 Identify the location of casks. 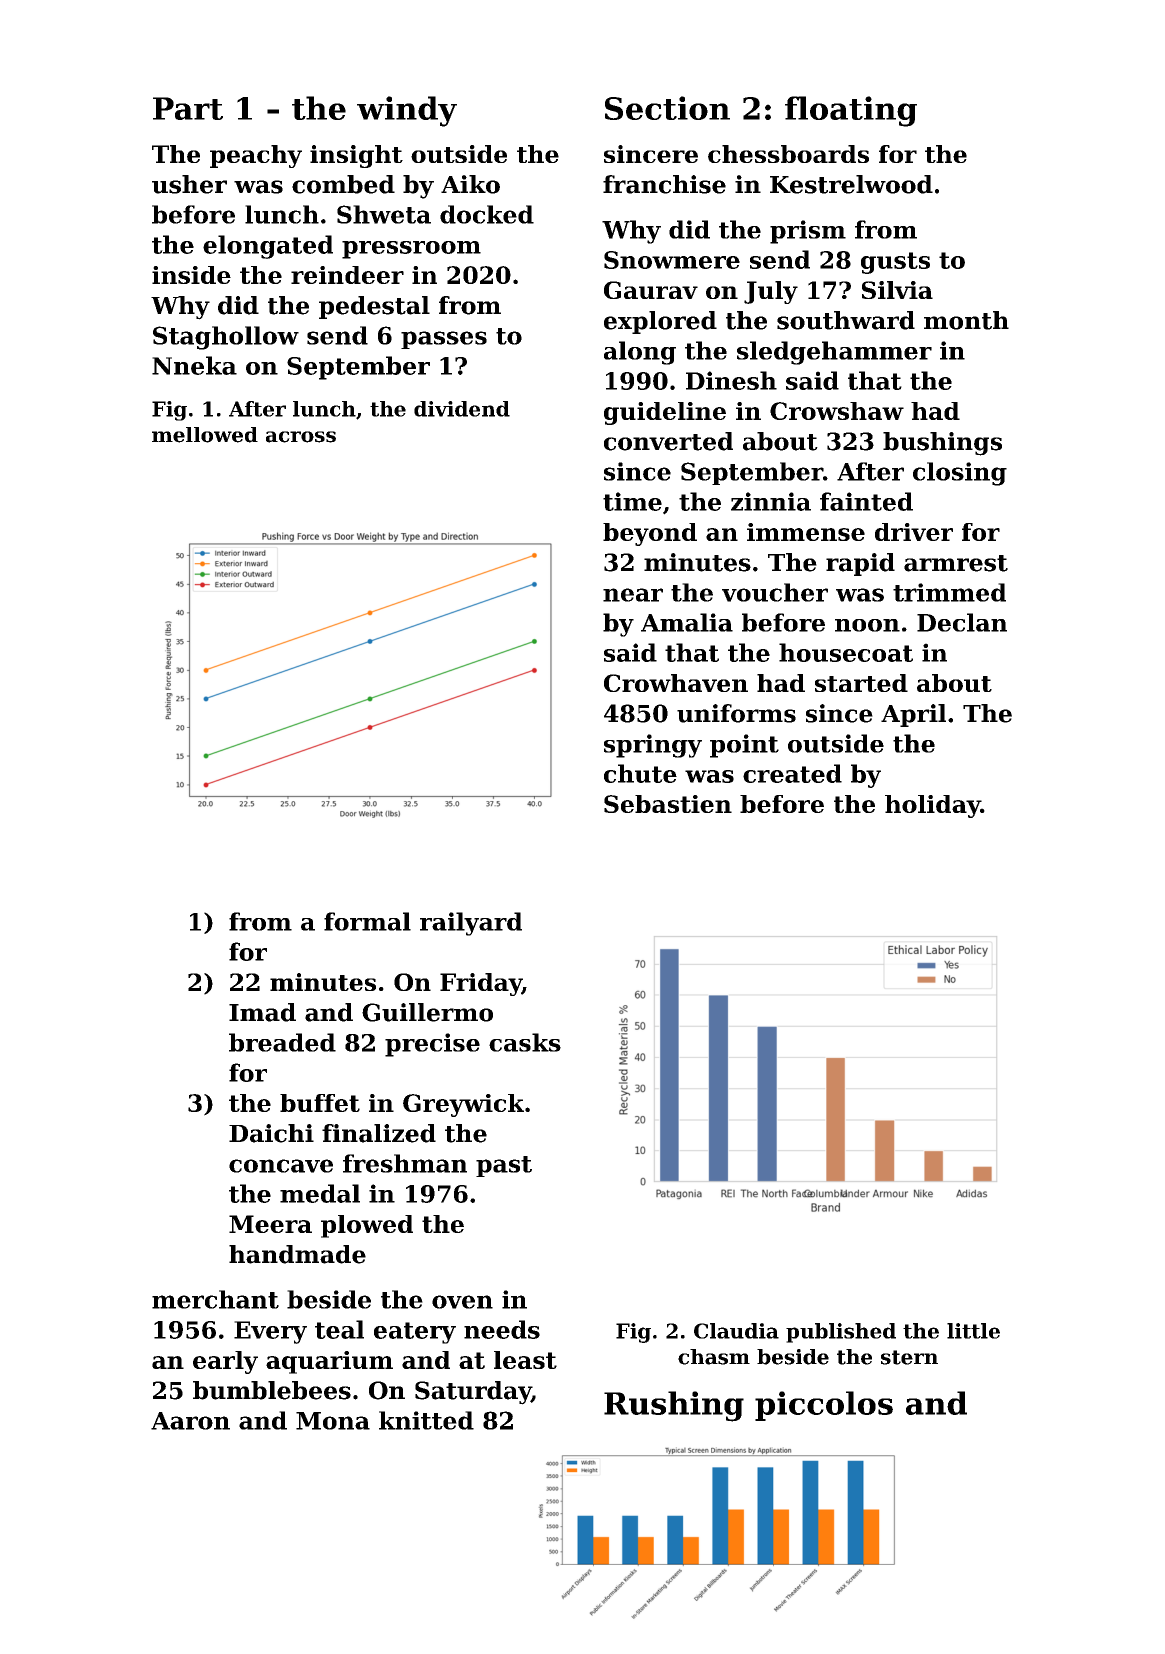
(525, 1042).
